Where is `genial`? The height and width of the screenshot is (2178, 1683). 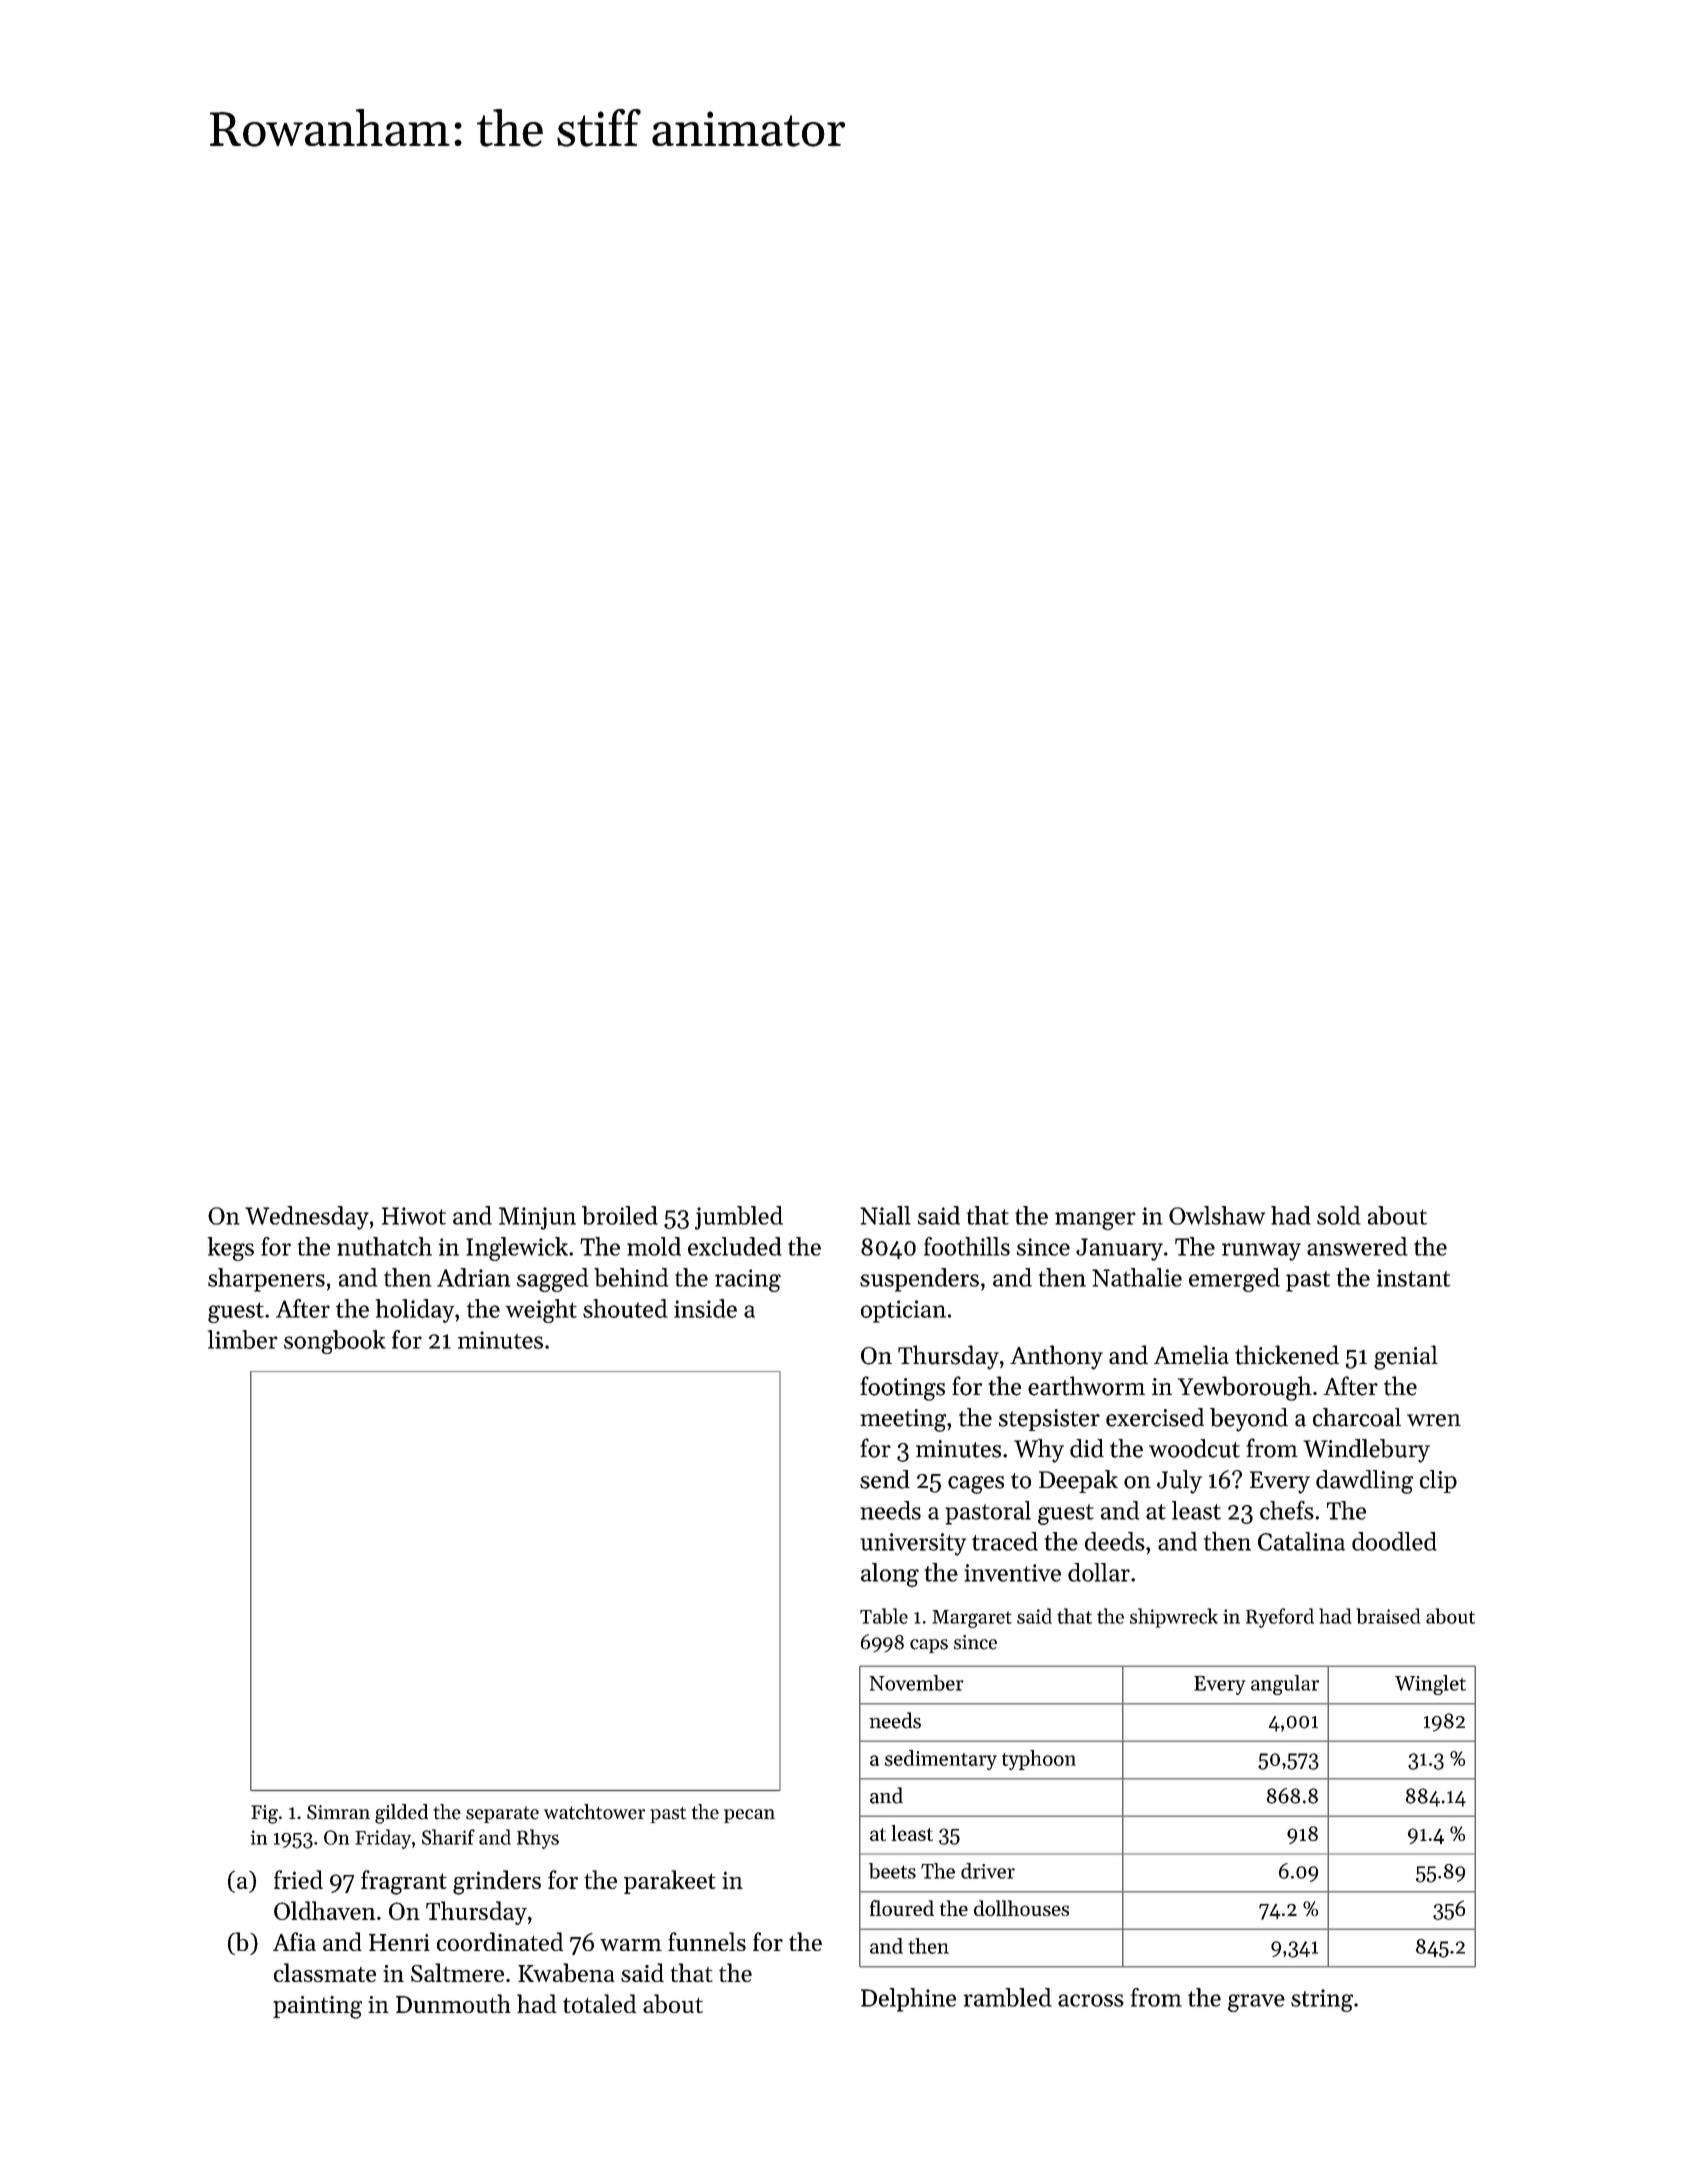
genial is located at coordinates (1406, 1357).
